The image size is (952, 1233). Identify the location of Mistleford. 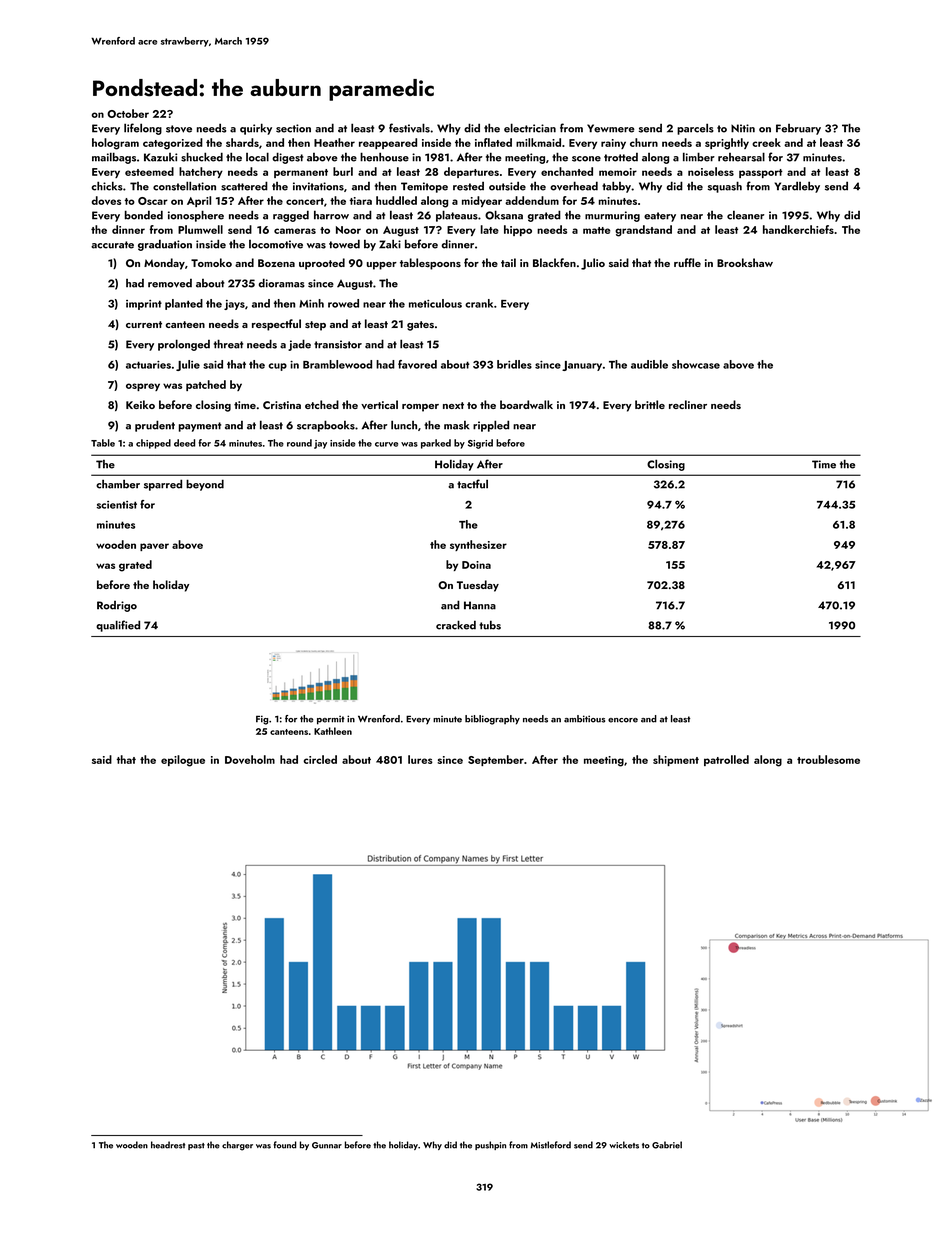
(551, 1145).
